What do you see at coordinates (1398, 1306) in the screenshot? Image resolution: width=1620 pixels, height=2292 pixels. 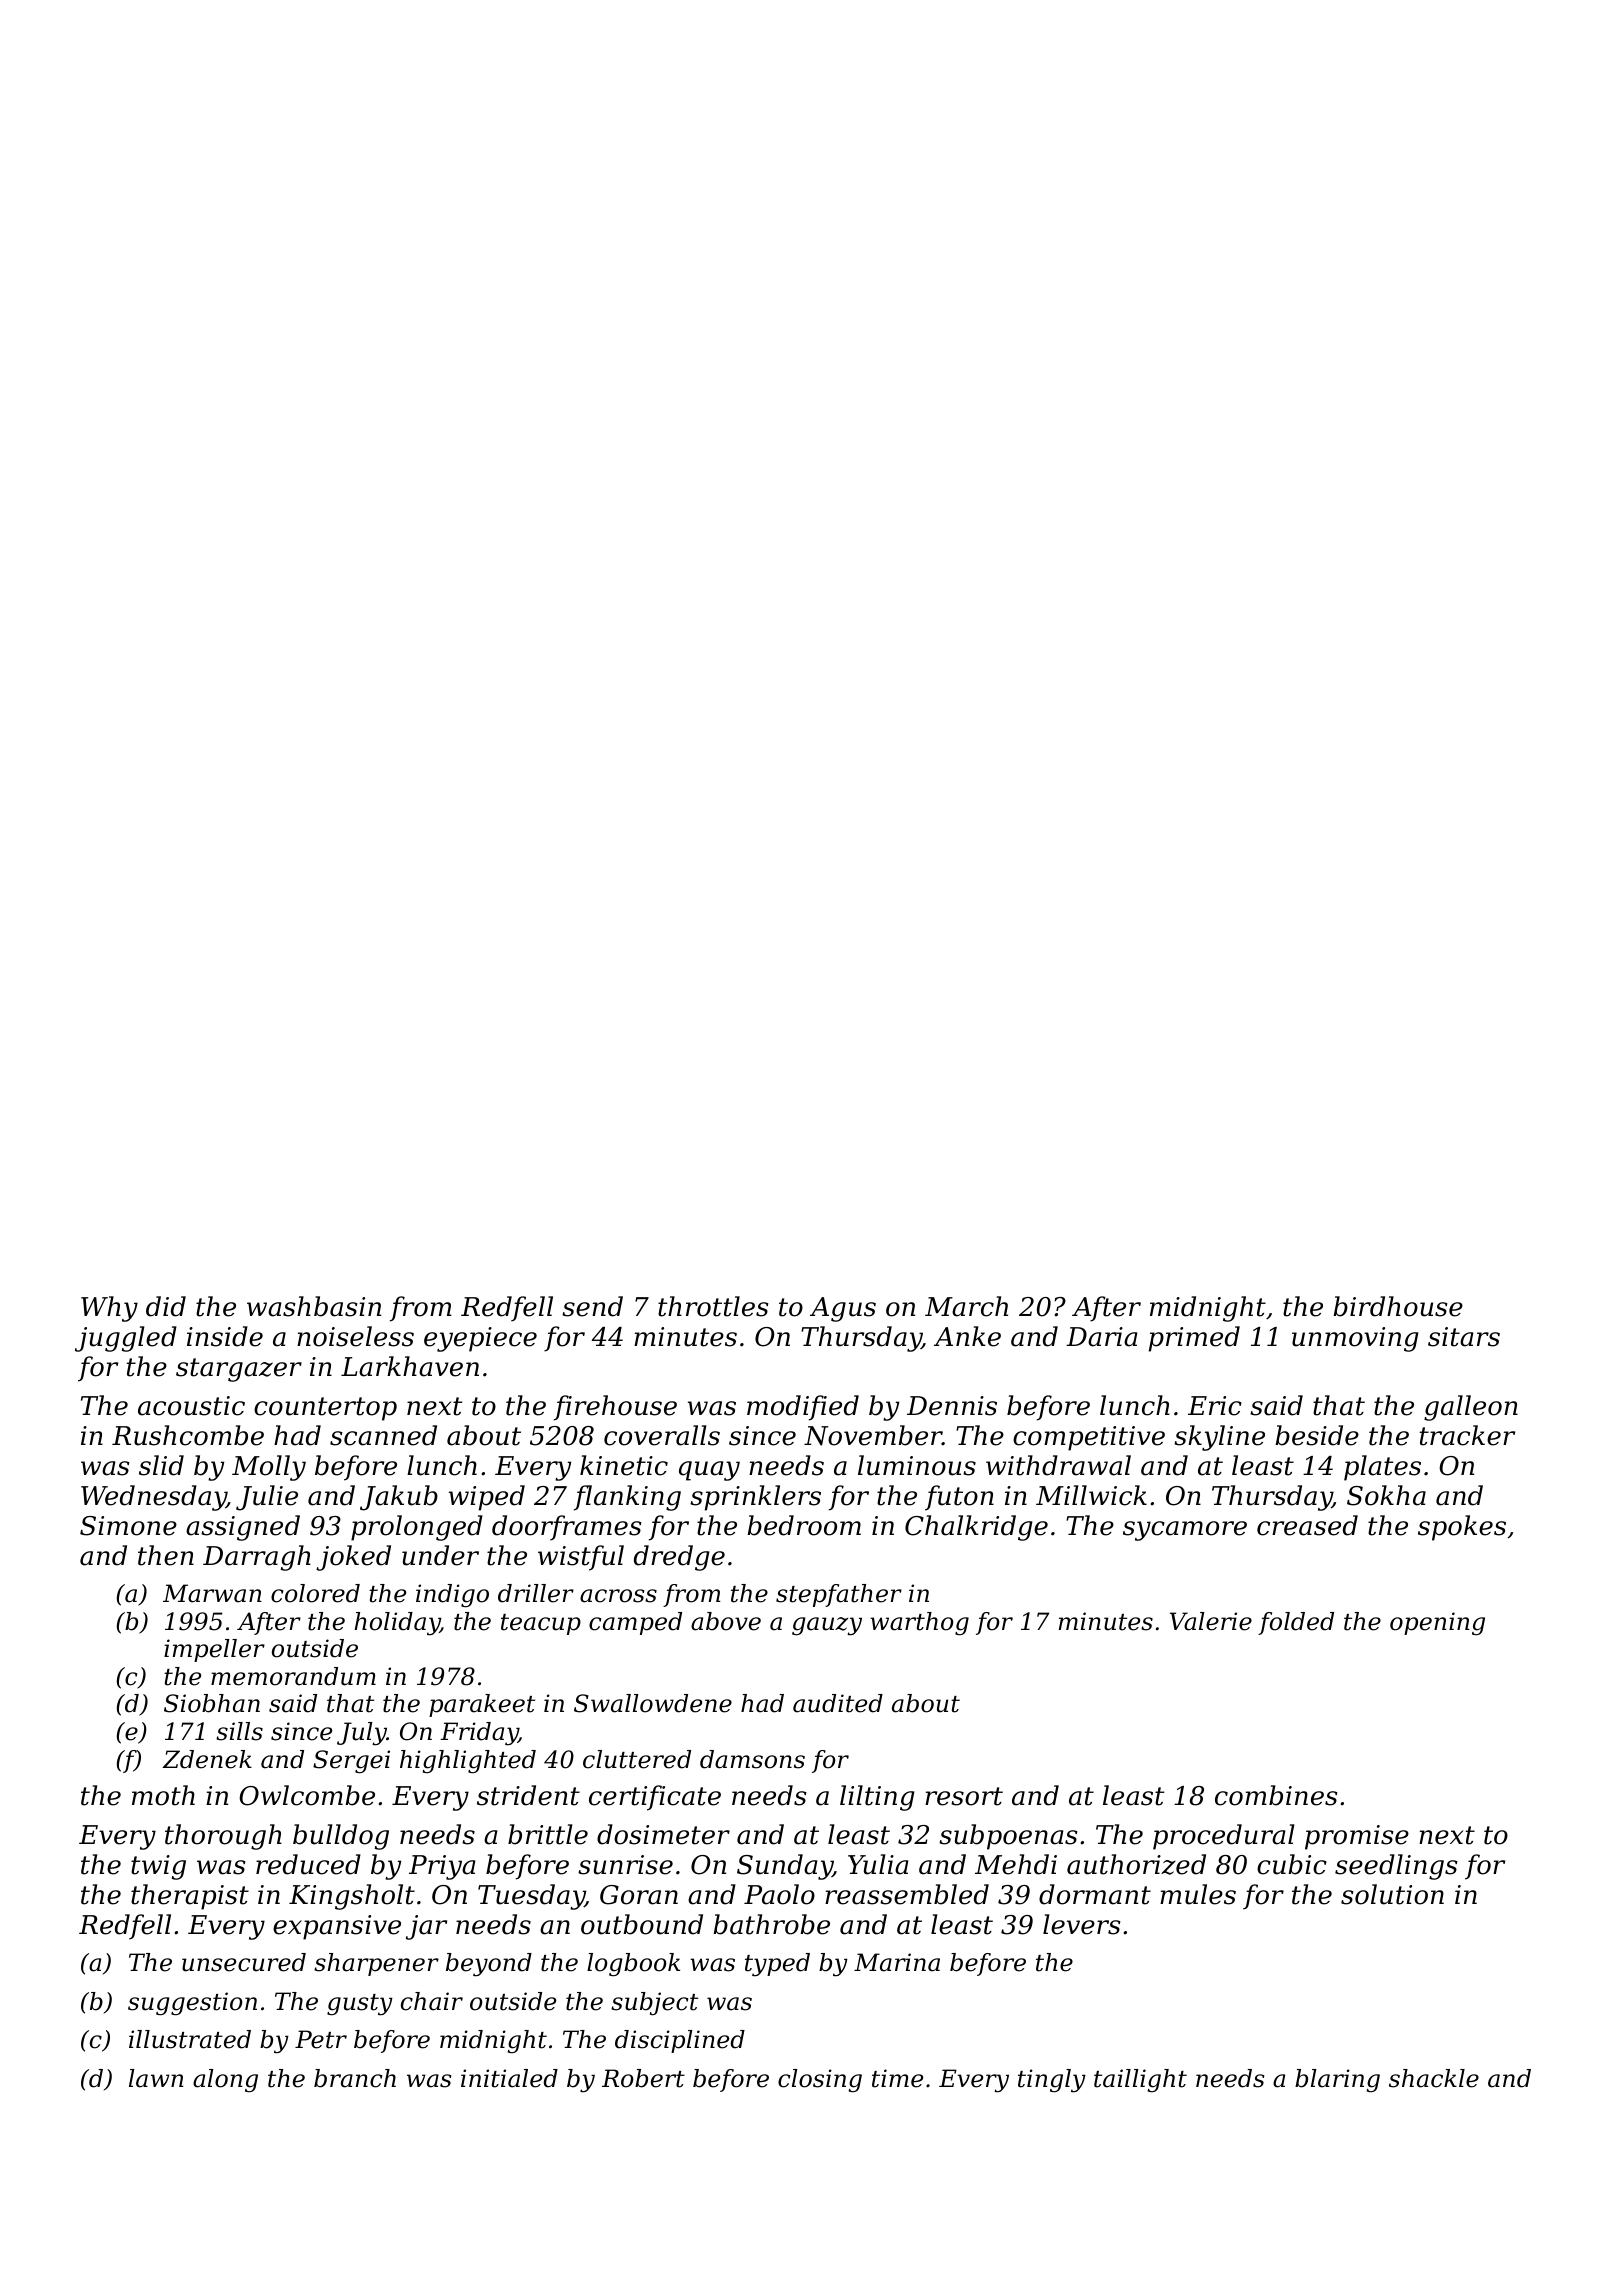 I see `birdhouse` at bounding box center [1398, 1306].
